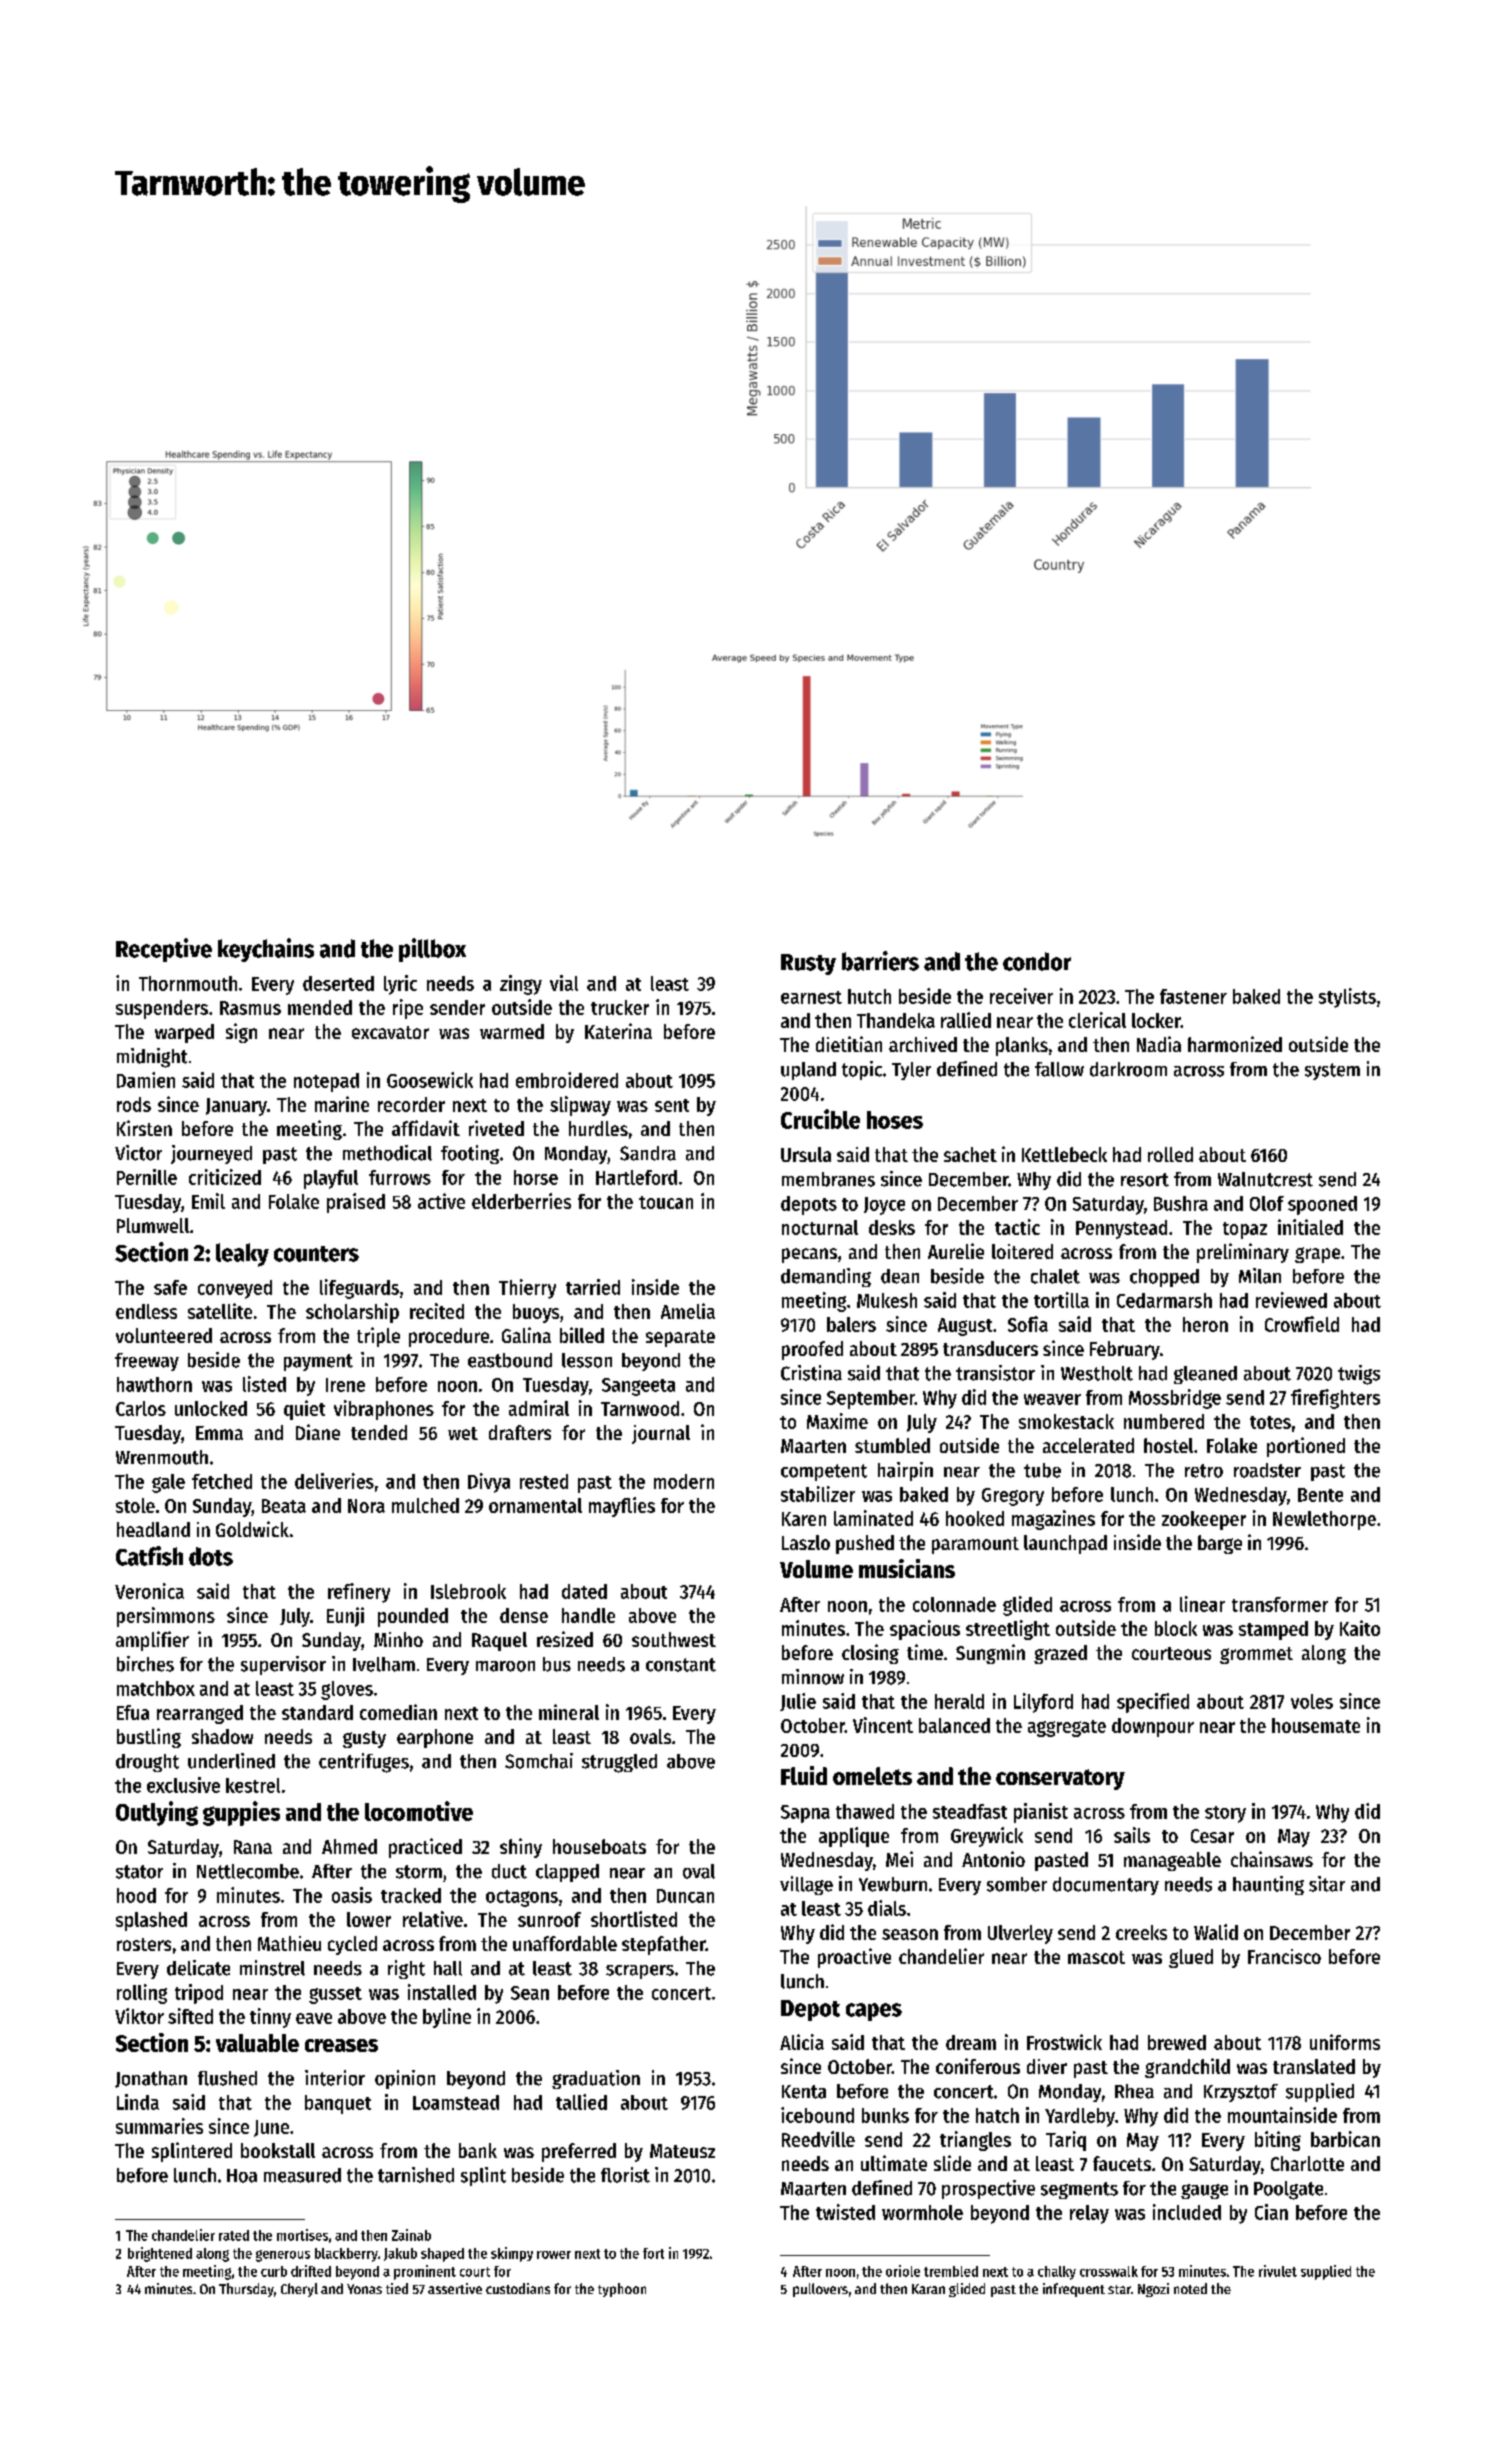 The image size is (1496, 2464). What do you see at coordinates (598, 1128) in the screenshot?
I see `hurdles` at bounding box center [598, 1128].
